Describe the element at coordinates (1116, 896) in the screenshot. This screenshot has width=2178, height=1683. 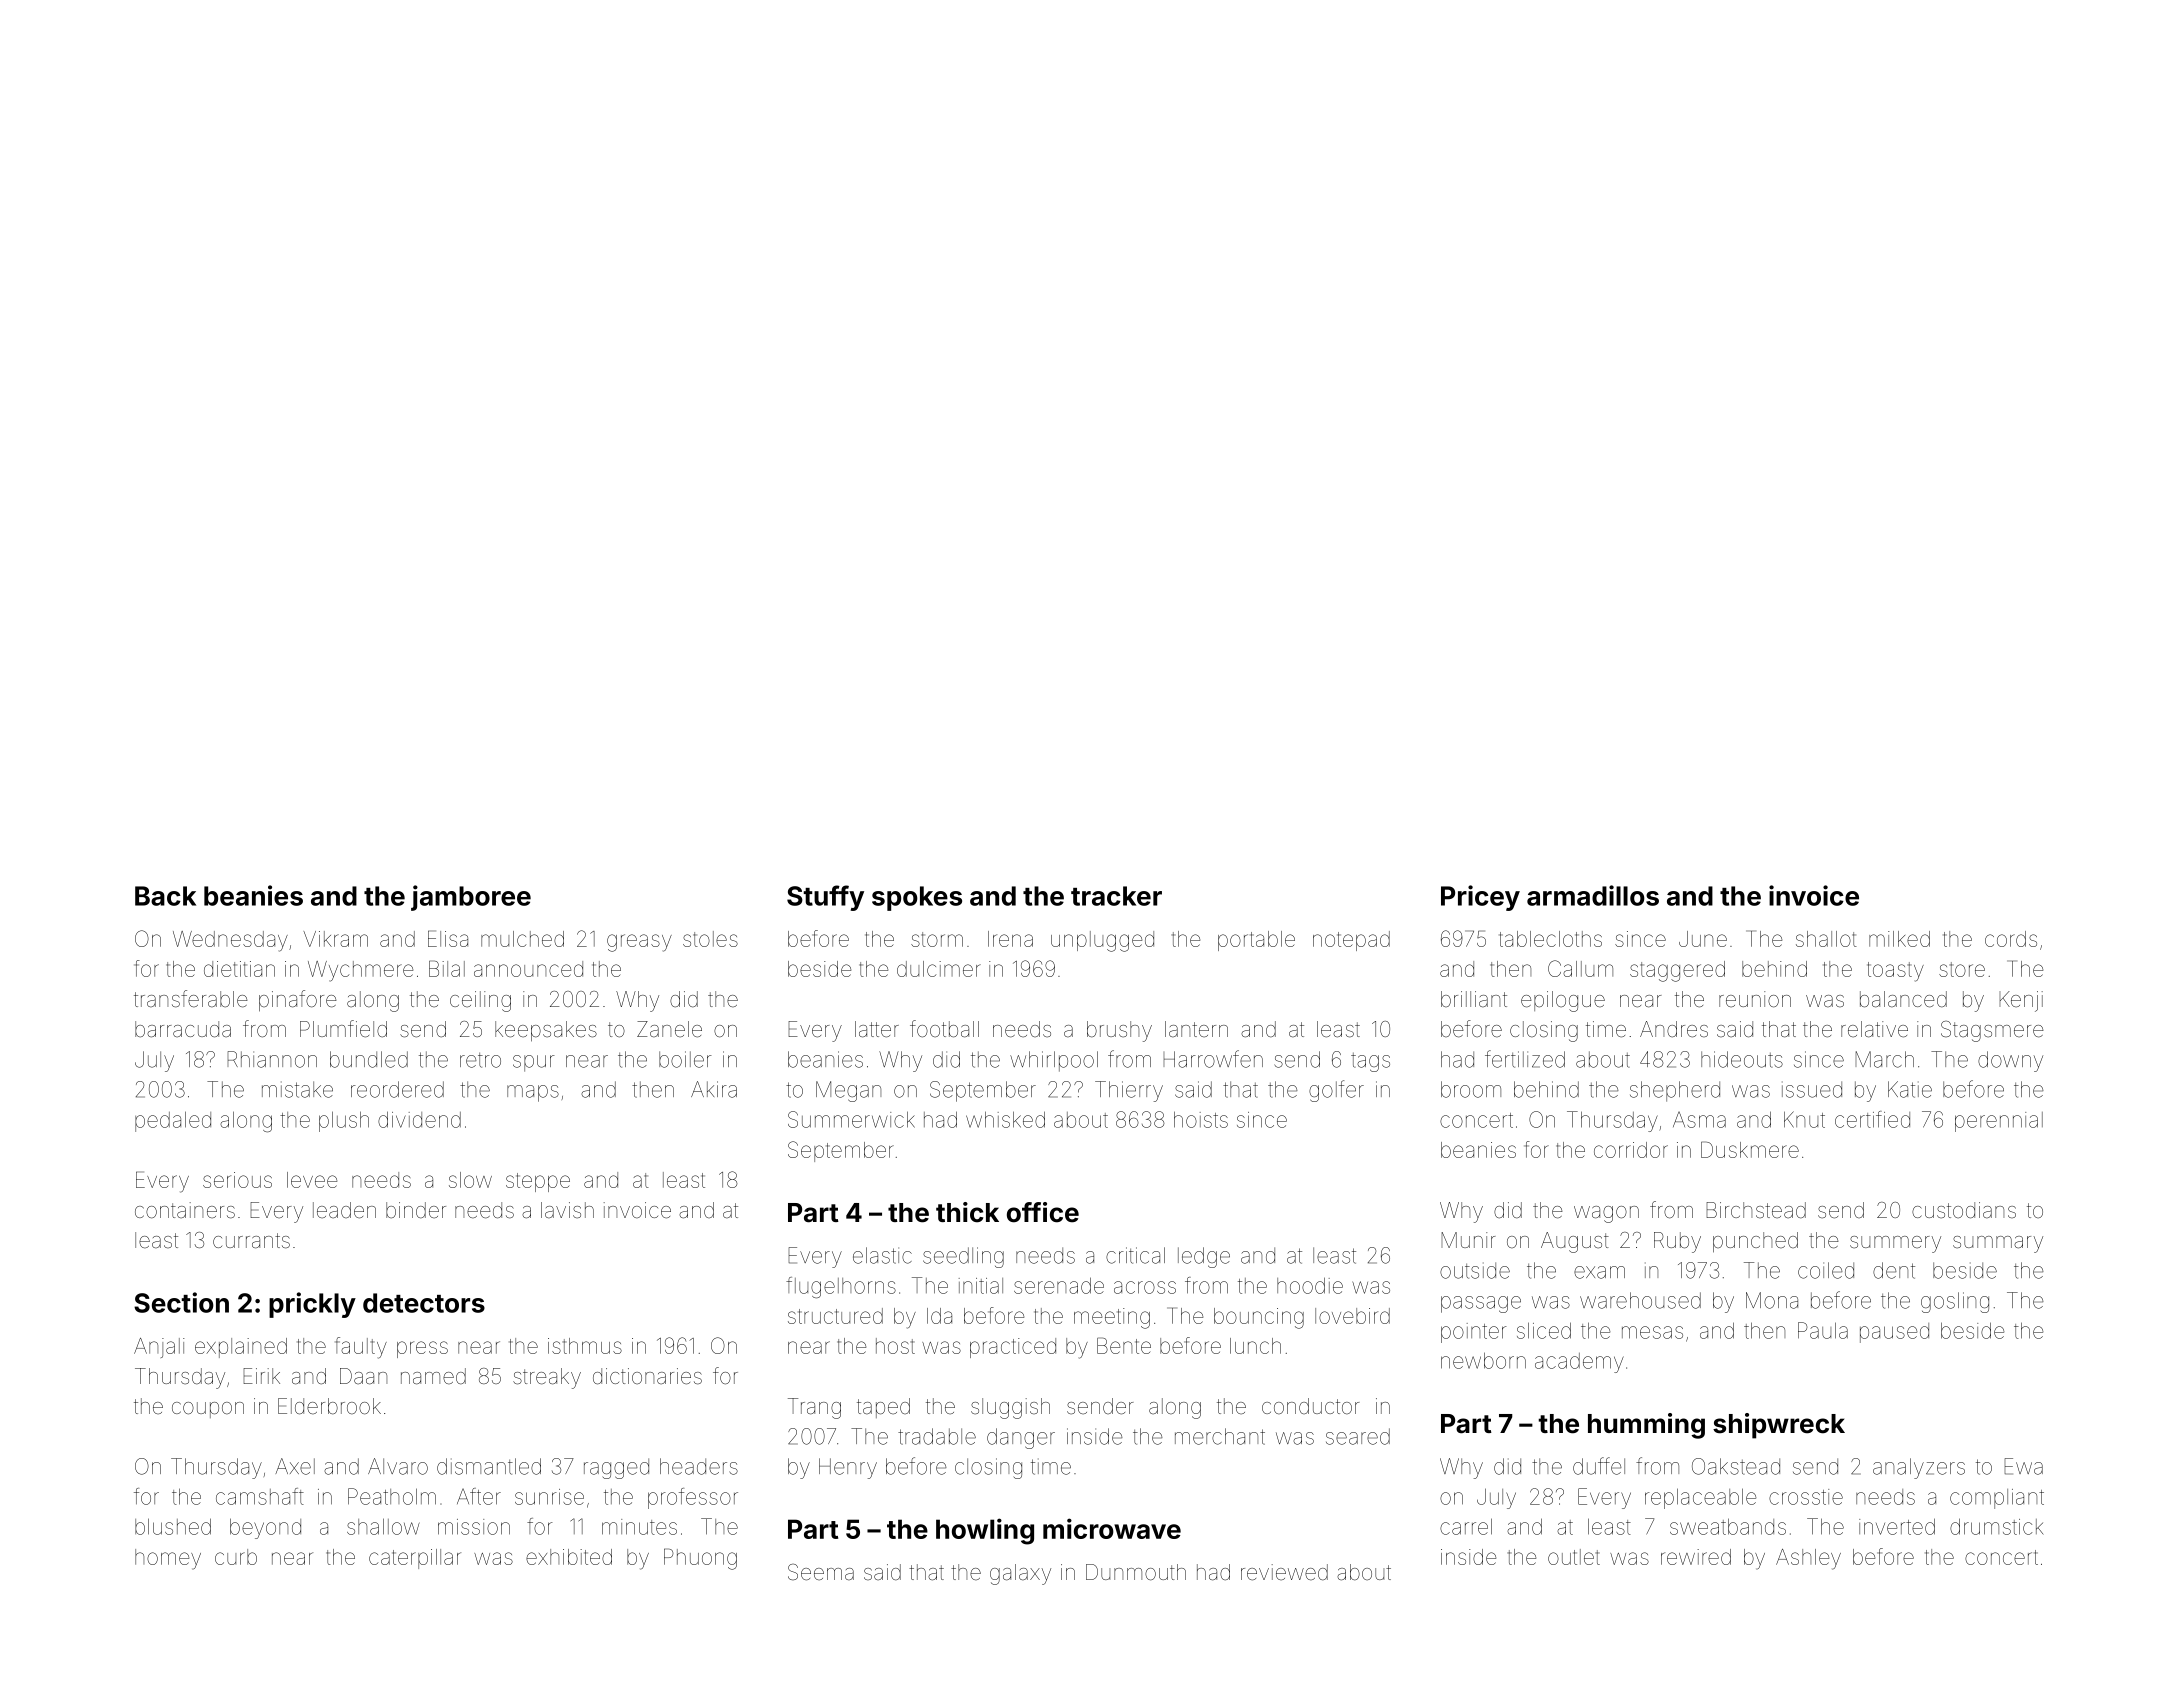
I see `tracker` at that location.
